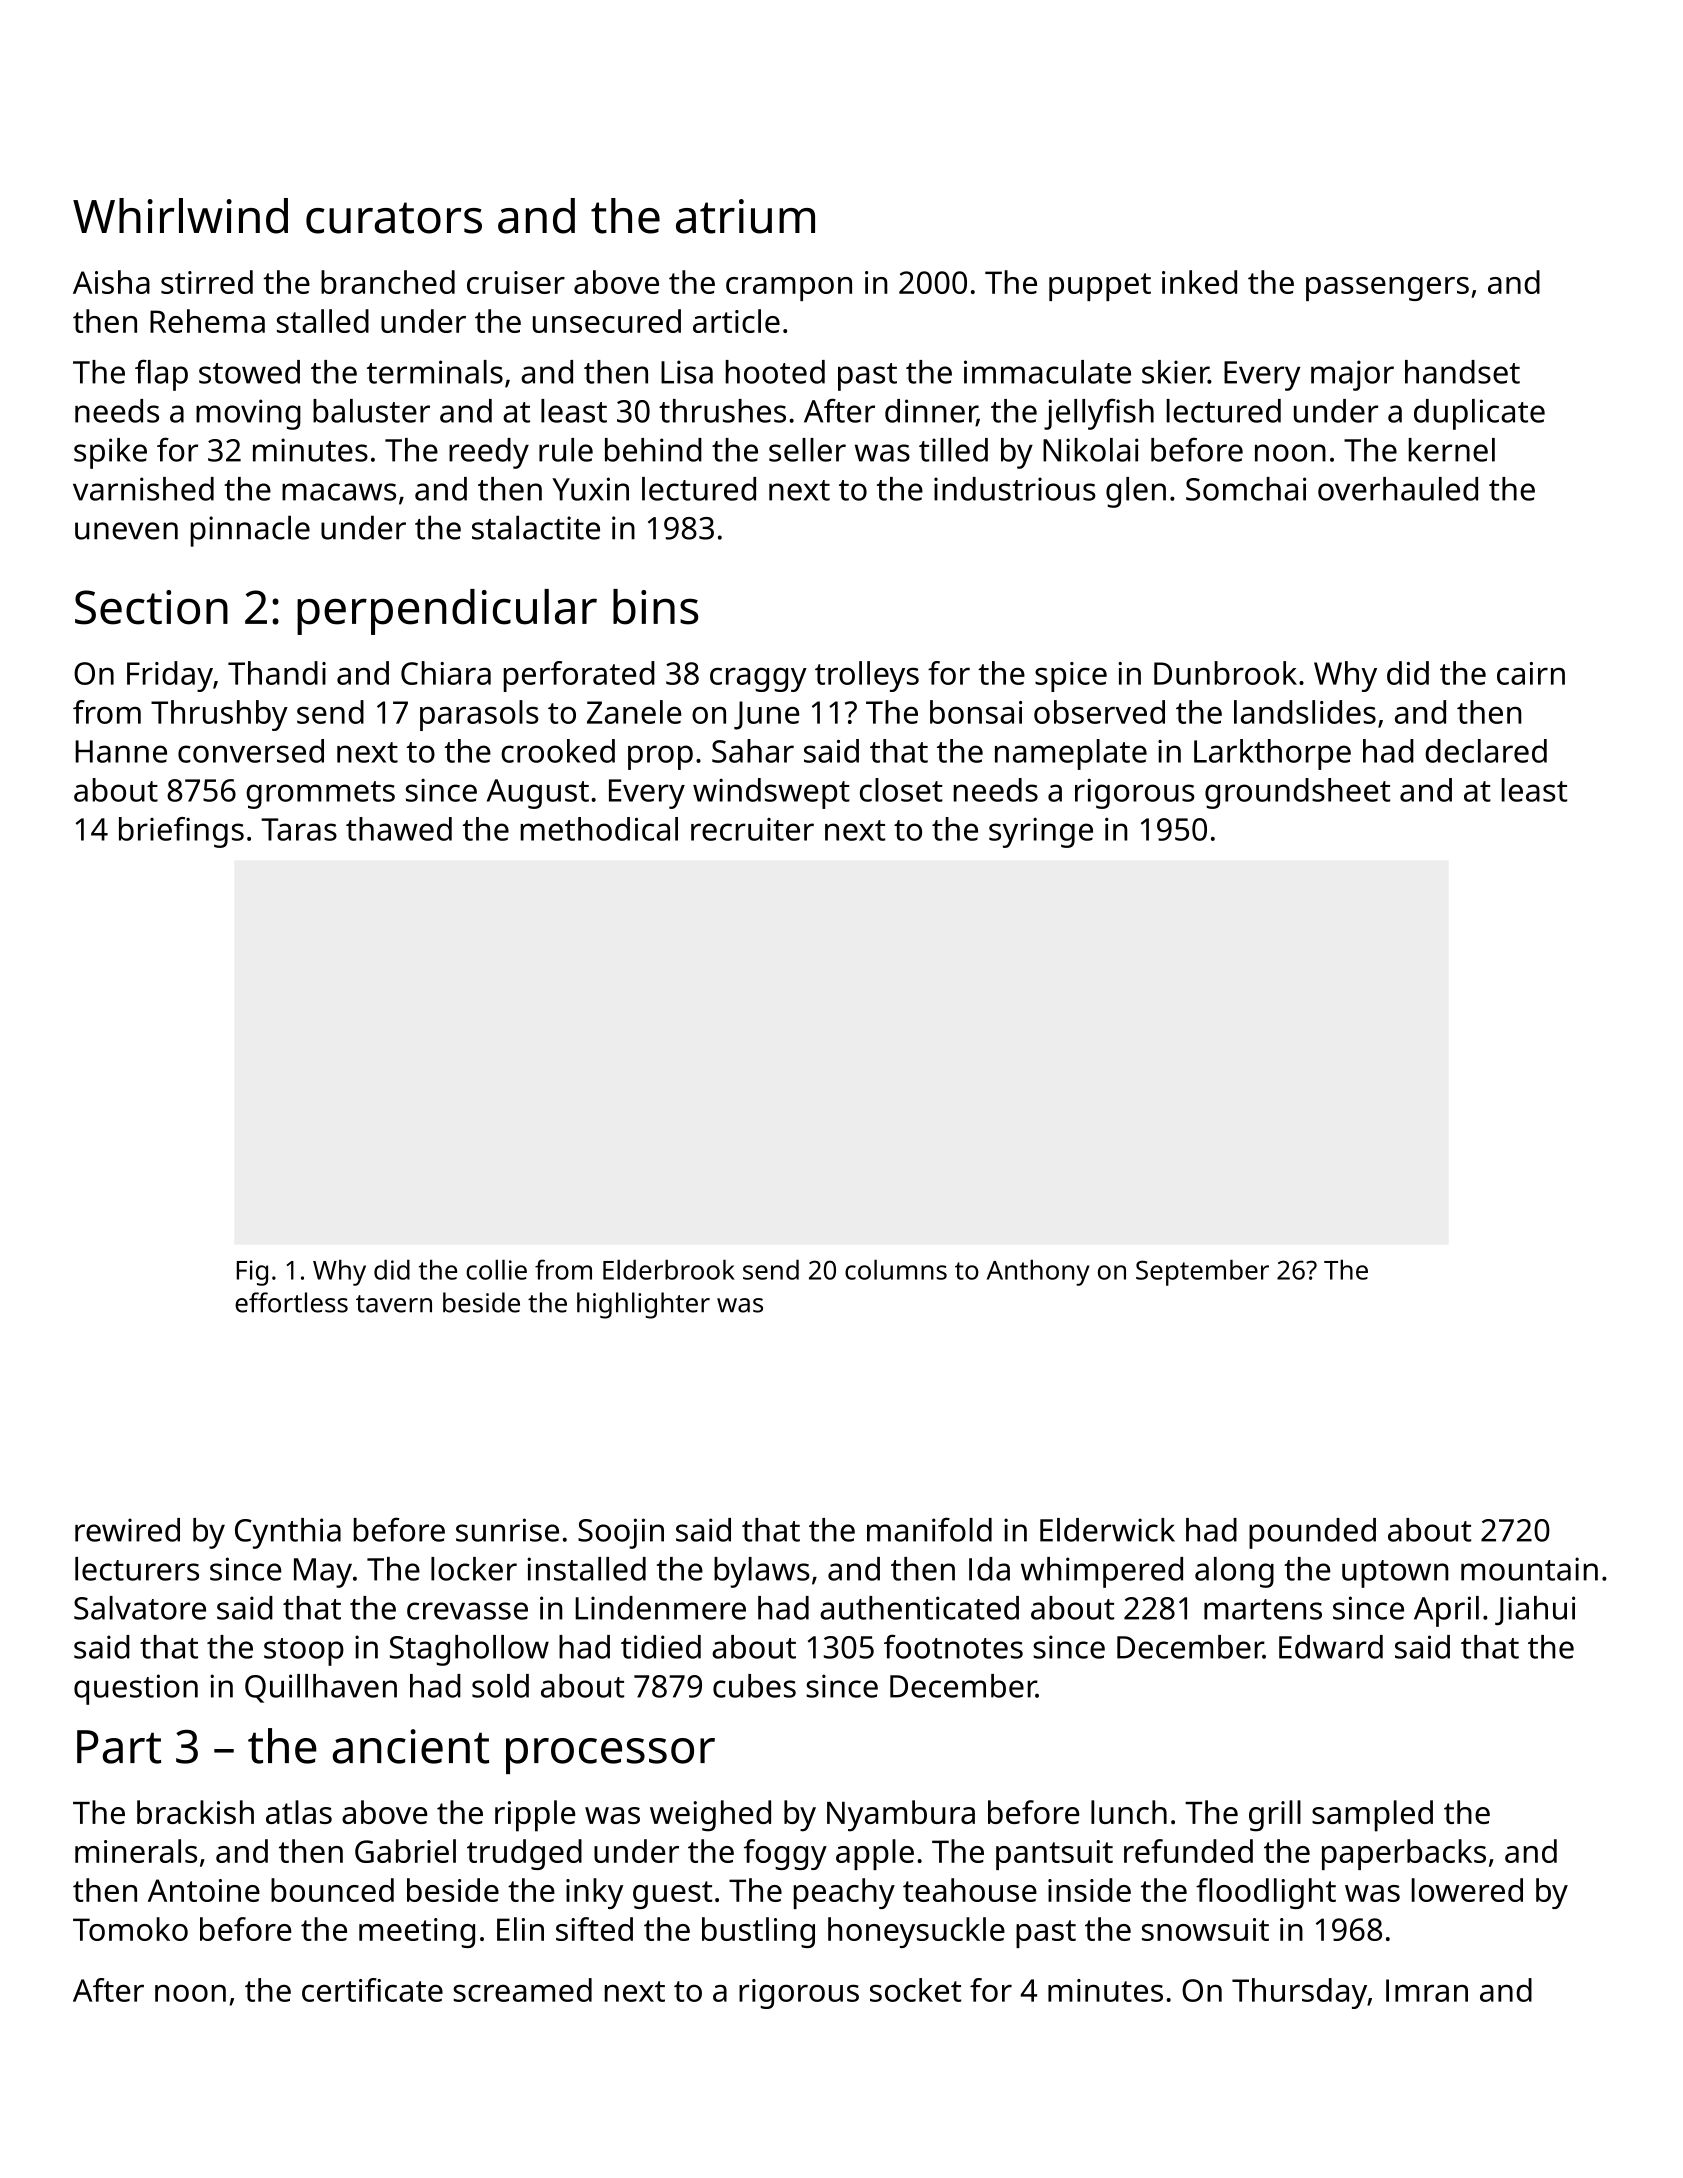 This screenshot has width=1683, height=2178. Describe the element at coordinates (372, 1990) in the screenshot. I see `certificate` at that location.
